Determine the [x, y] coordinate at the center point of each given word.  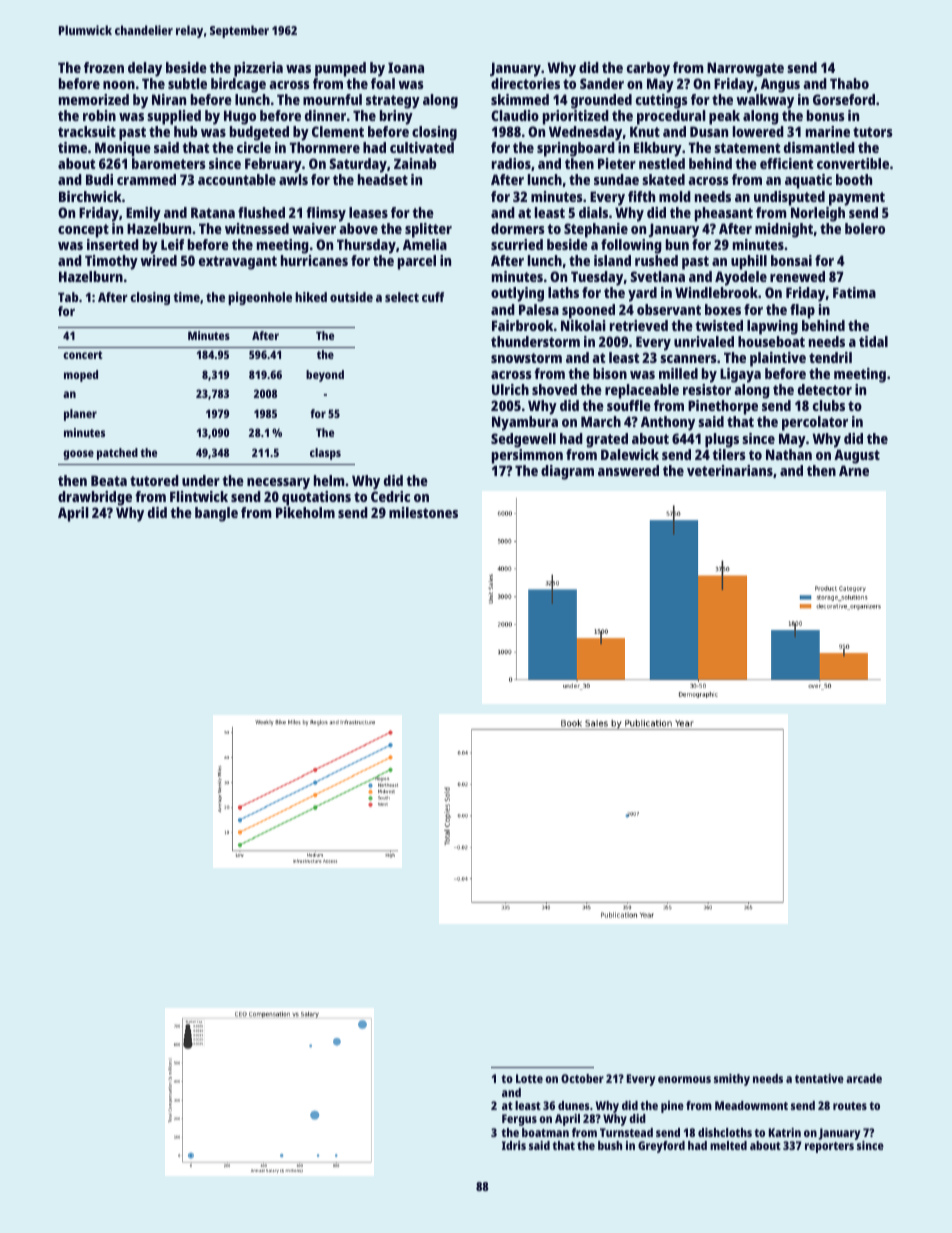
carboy [648, 69]
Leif [172, 244]
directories [525, 83]
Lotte [529, 1078]
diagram [567, 472]
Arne [854, 470]
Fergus [519, 1120]
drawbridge [95, 498]
